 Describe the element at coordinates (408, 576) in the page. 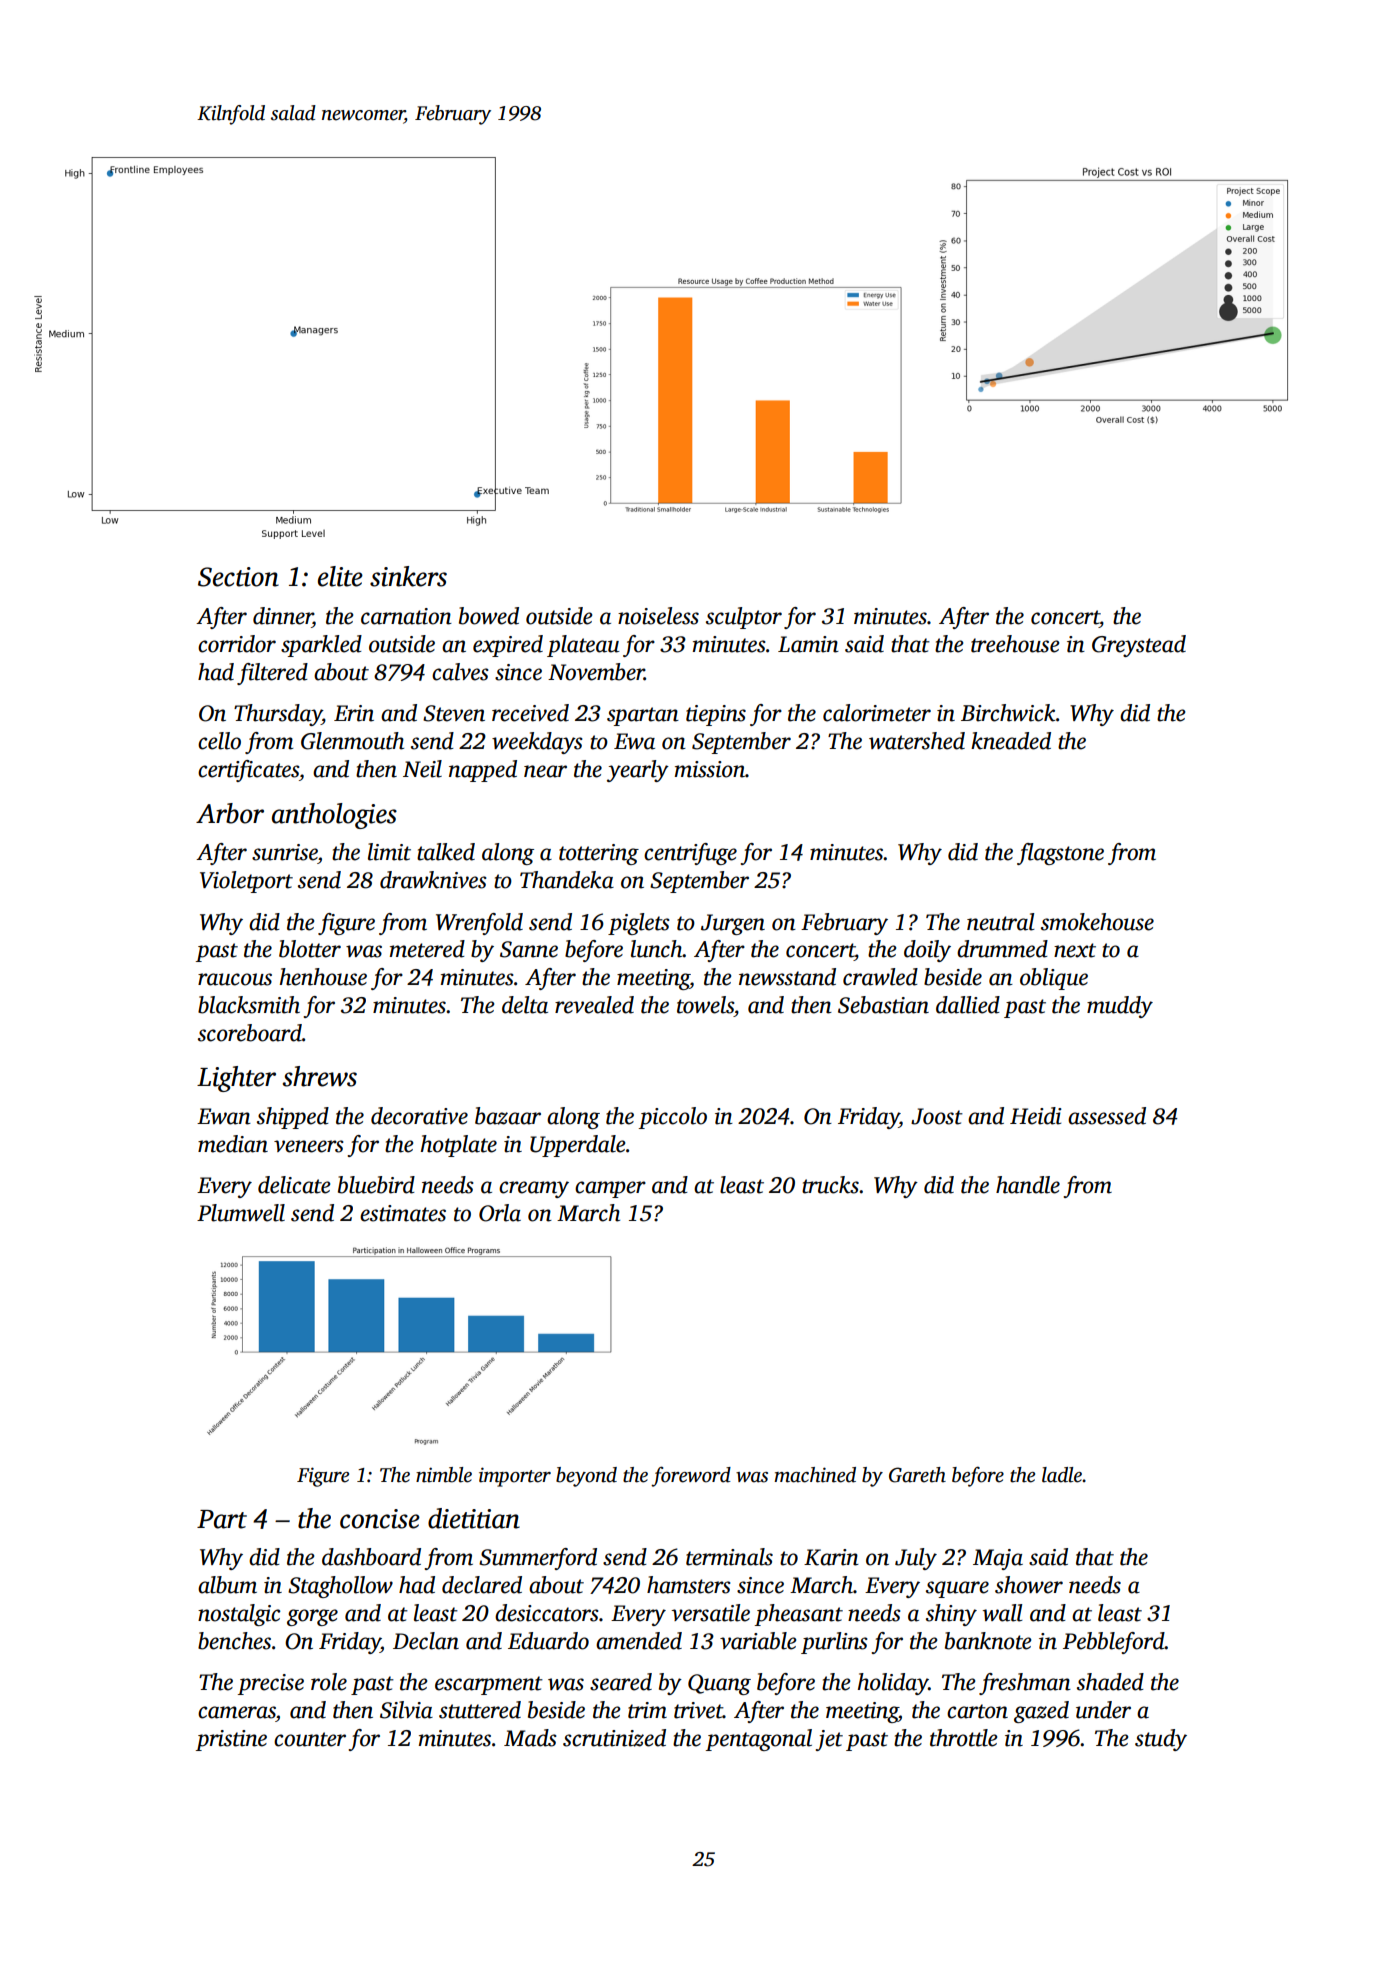

I see `sinkers` at that location.
